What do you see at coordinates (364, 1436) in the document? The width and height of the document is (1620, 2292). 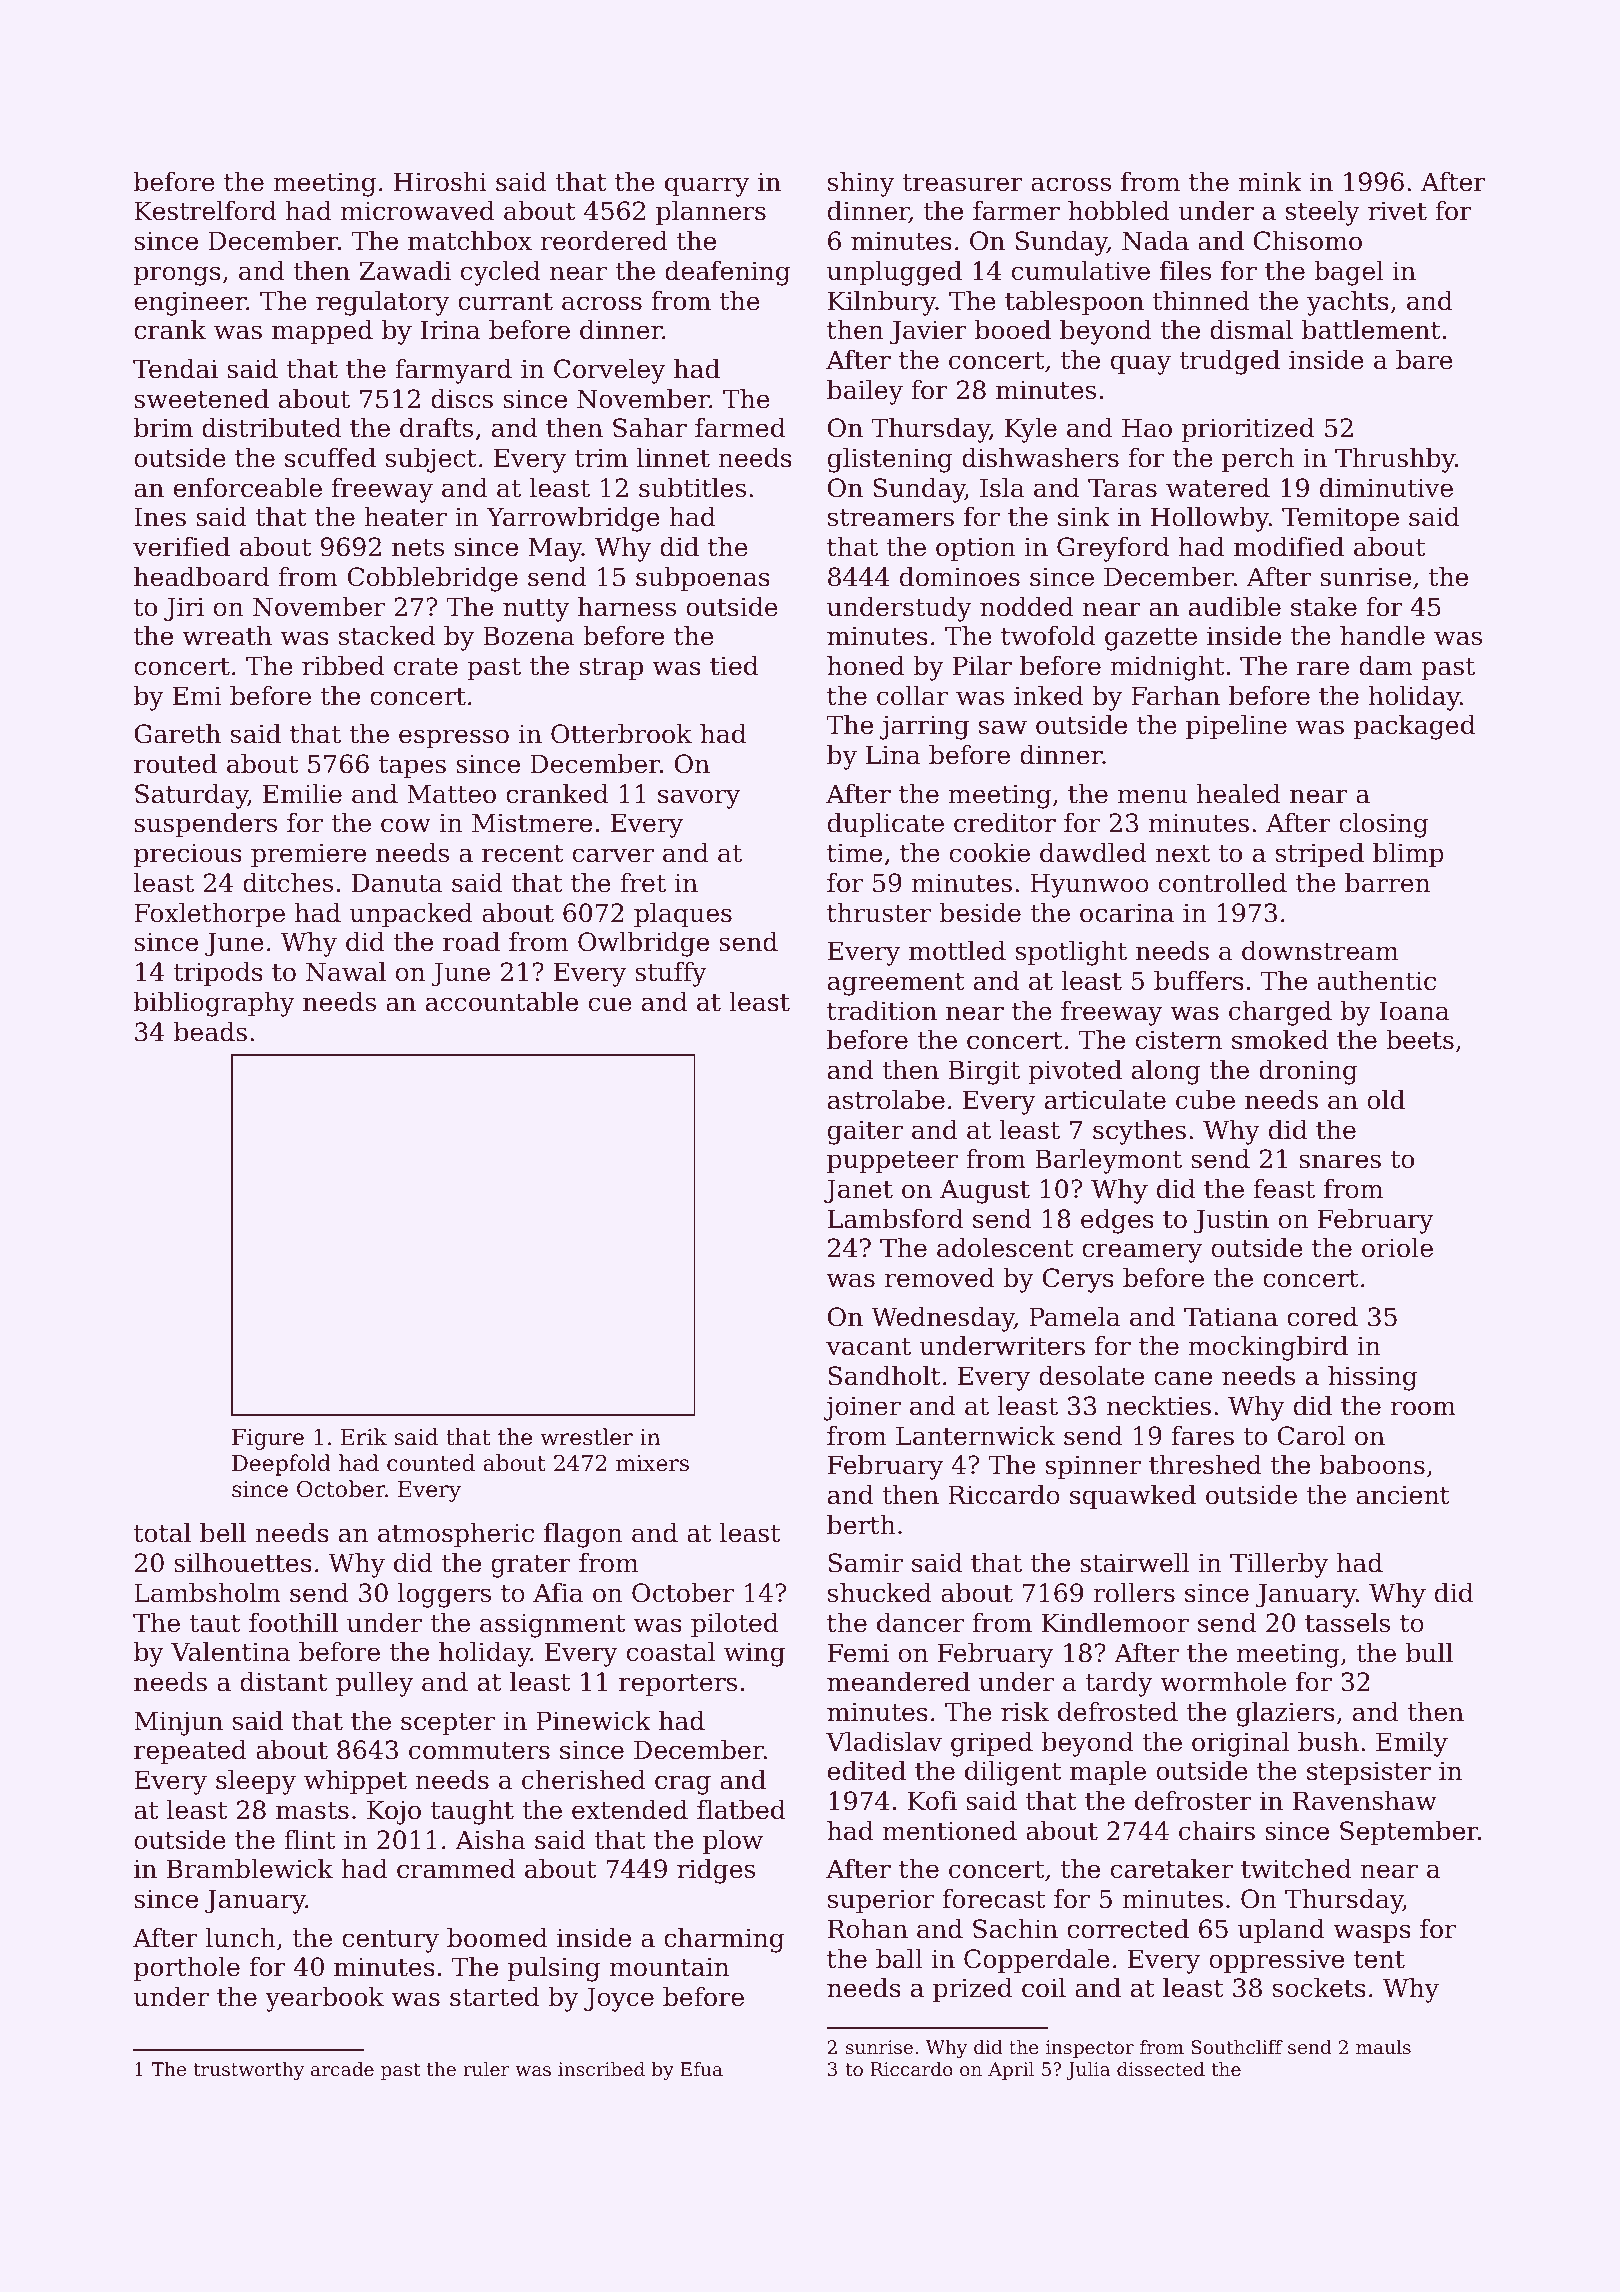 I see `Erik` at bounding box center [364, 1436].
